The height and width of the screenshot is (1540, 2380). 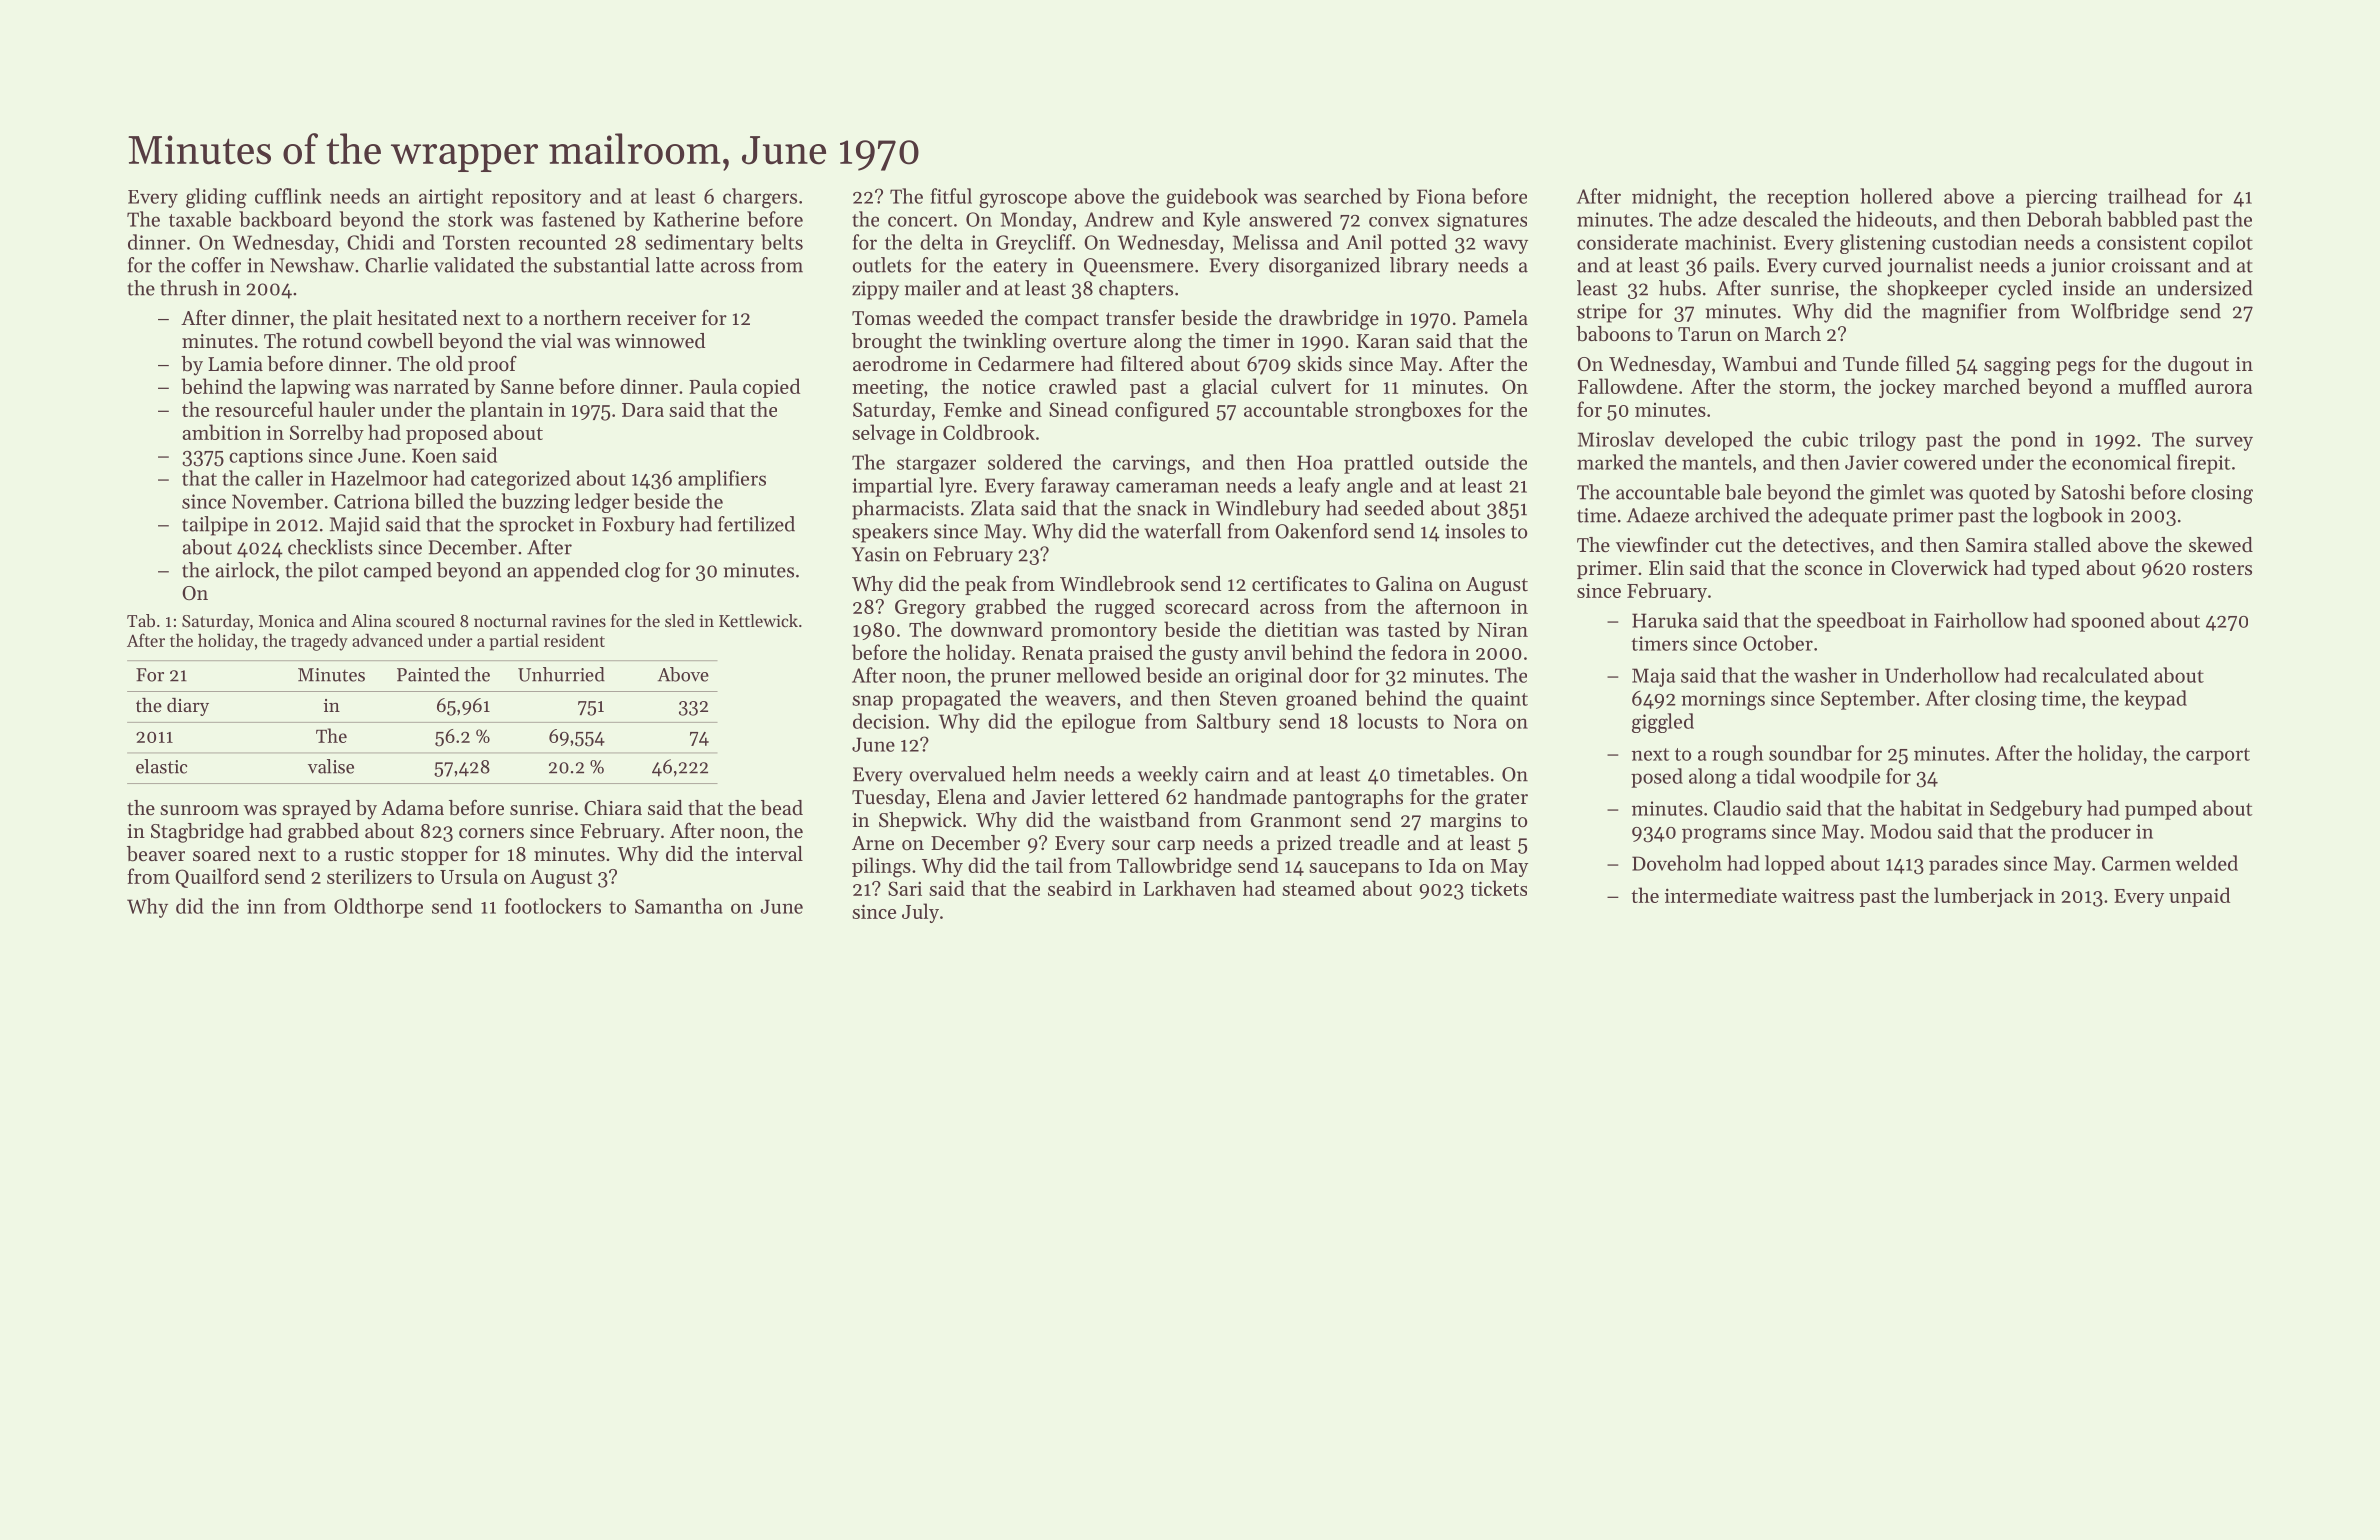 I want to click on hideouts, so click(x=1894, y=219).
